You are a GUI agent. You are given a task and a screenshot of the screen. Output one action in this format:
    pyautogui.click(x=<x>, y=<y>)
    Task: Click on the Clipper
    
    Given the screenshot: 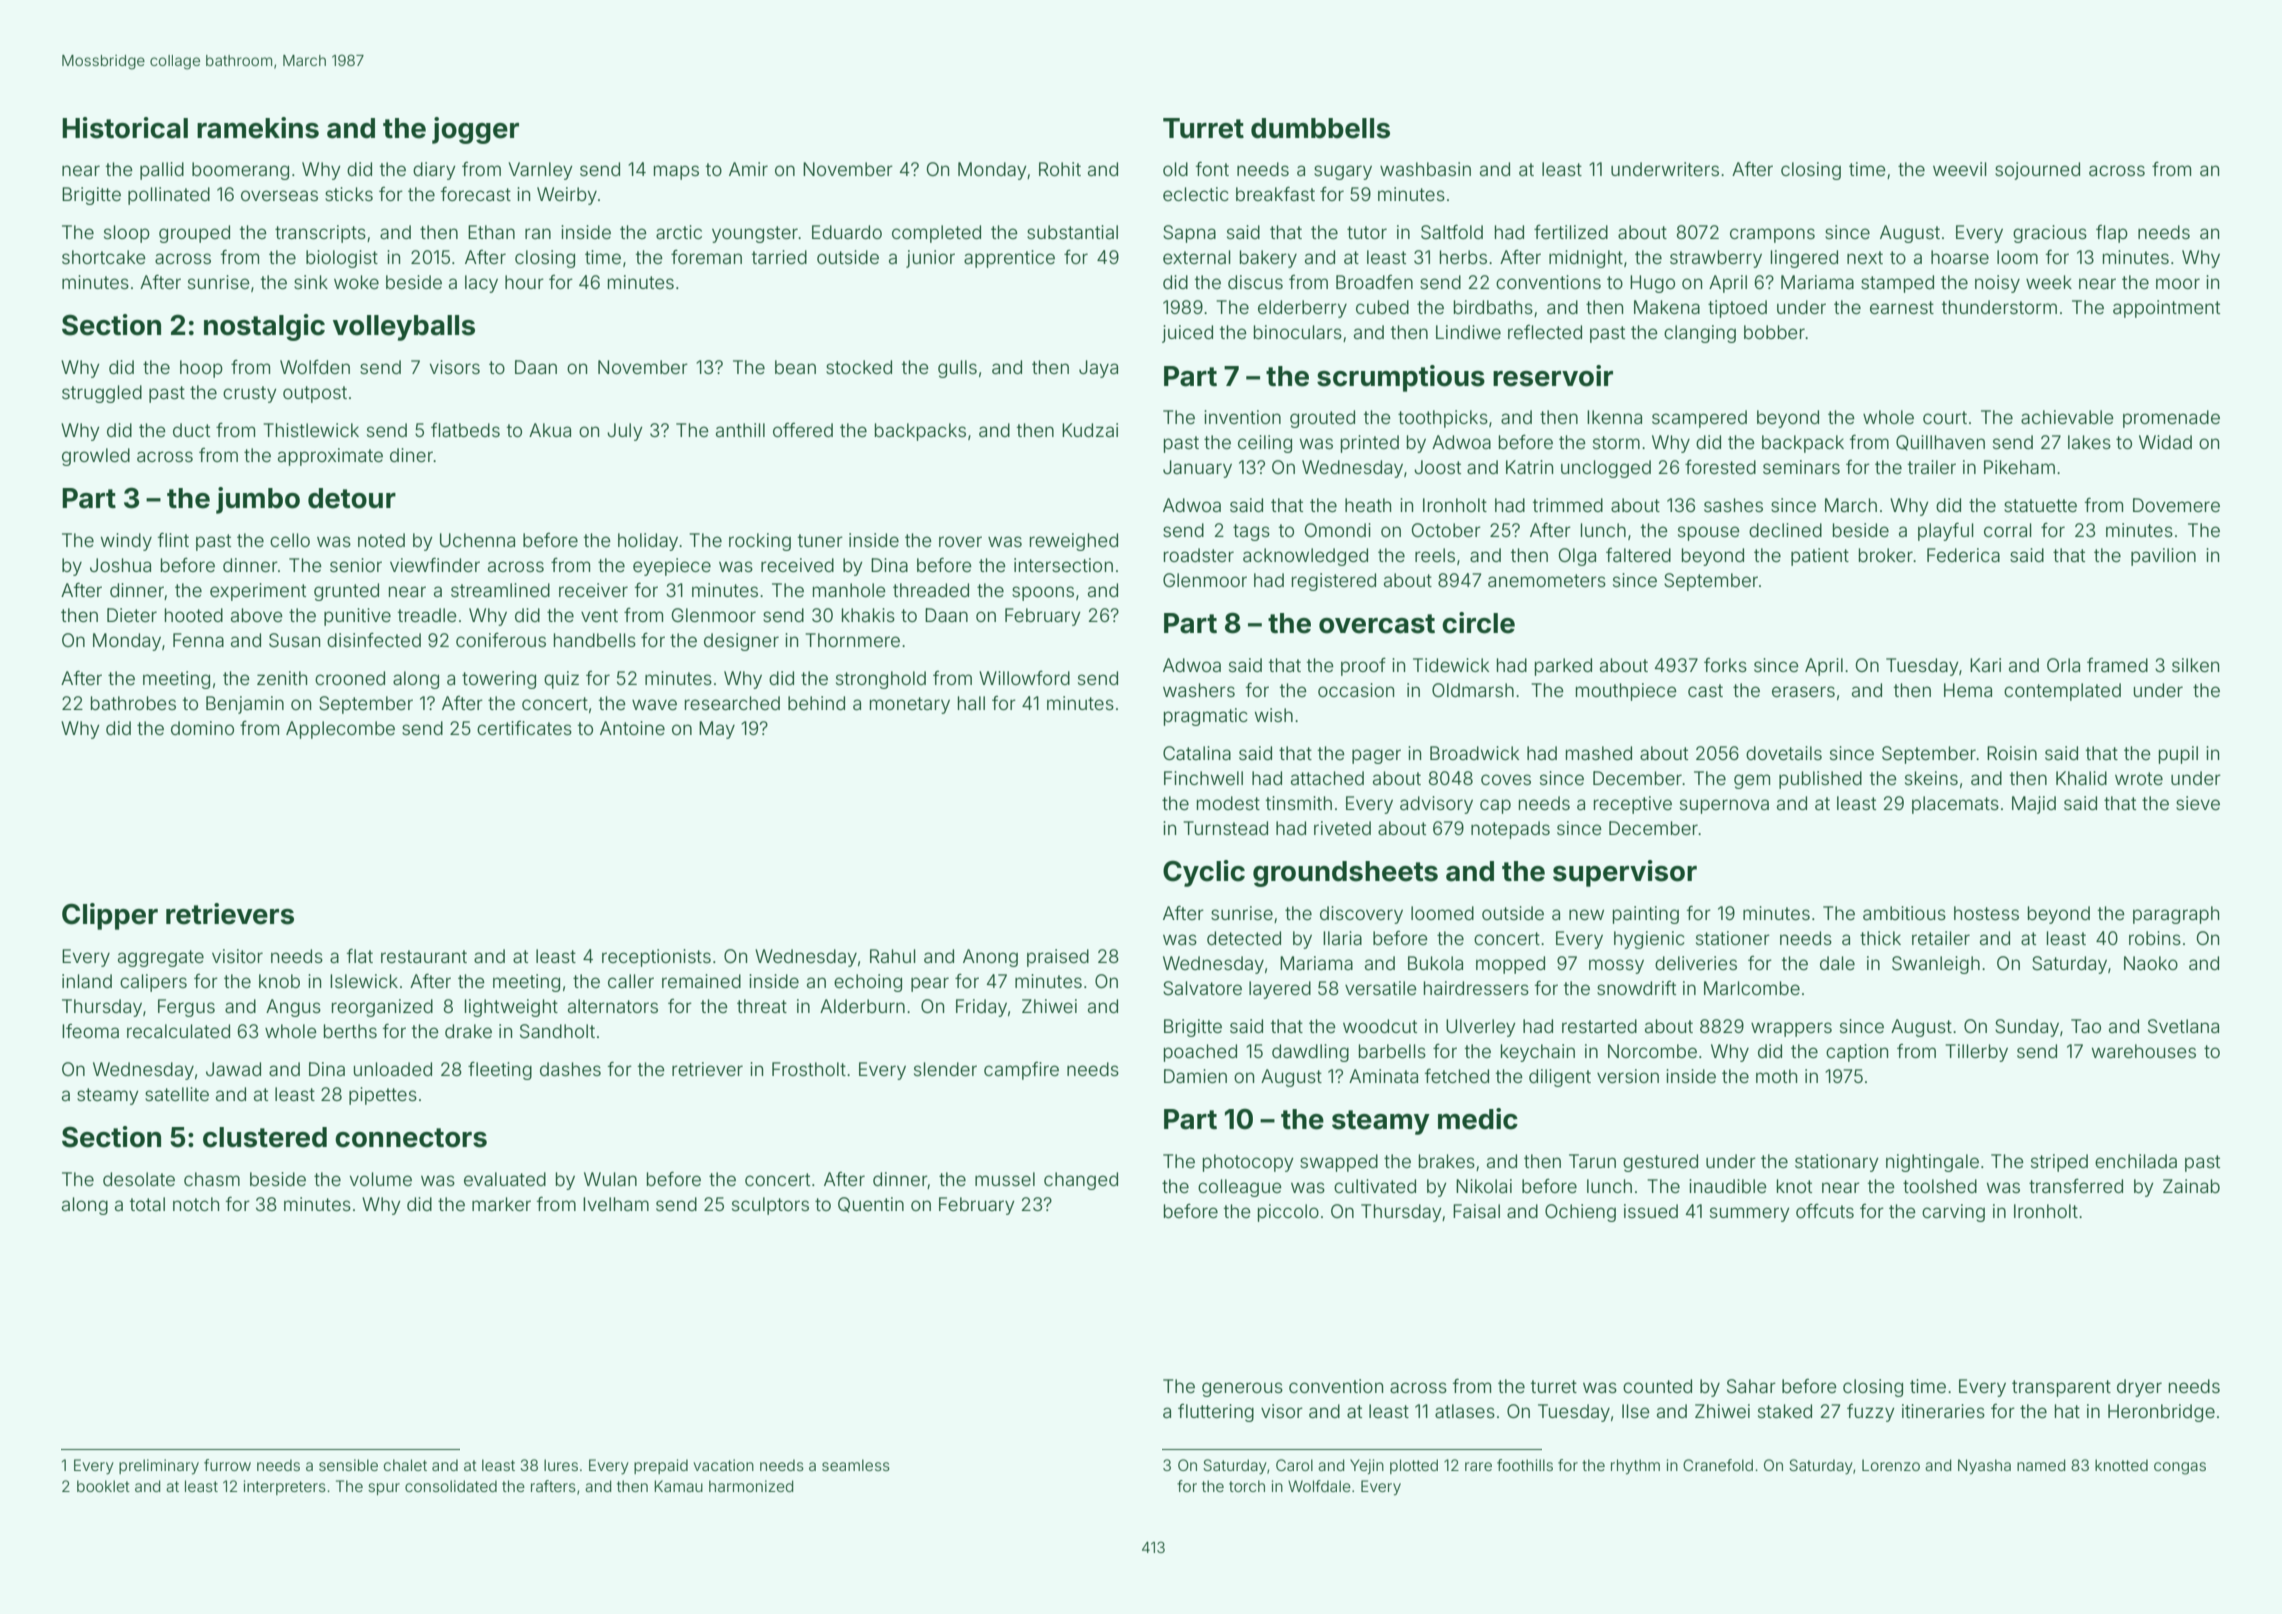 What is the action you would take?
    pyautogui.click(x=110, y=916)
